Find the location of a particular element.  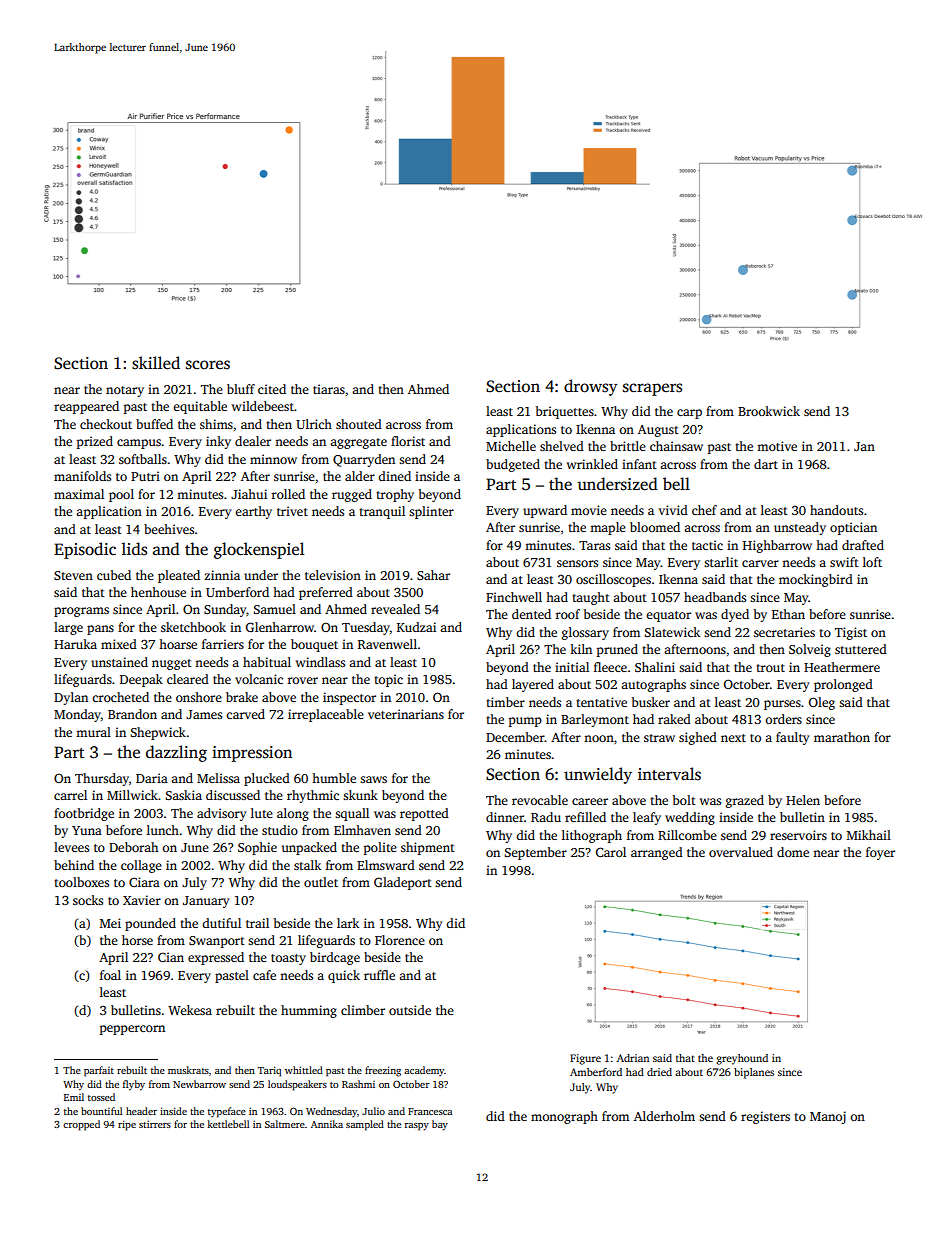

carved is located at coordinates (245, 714).
